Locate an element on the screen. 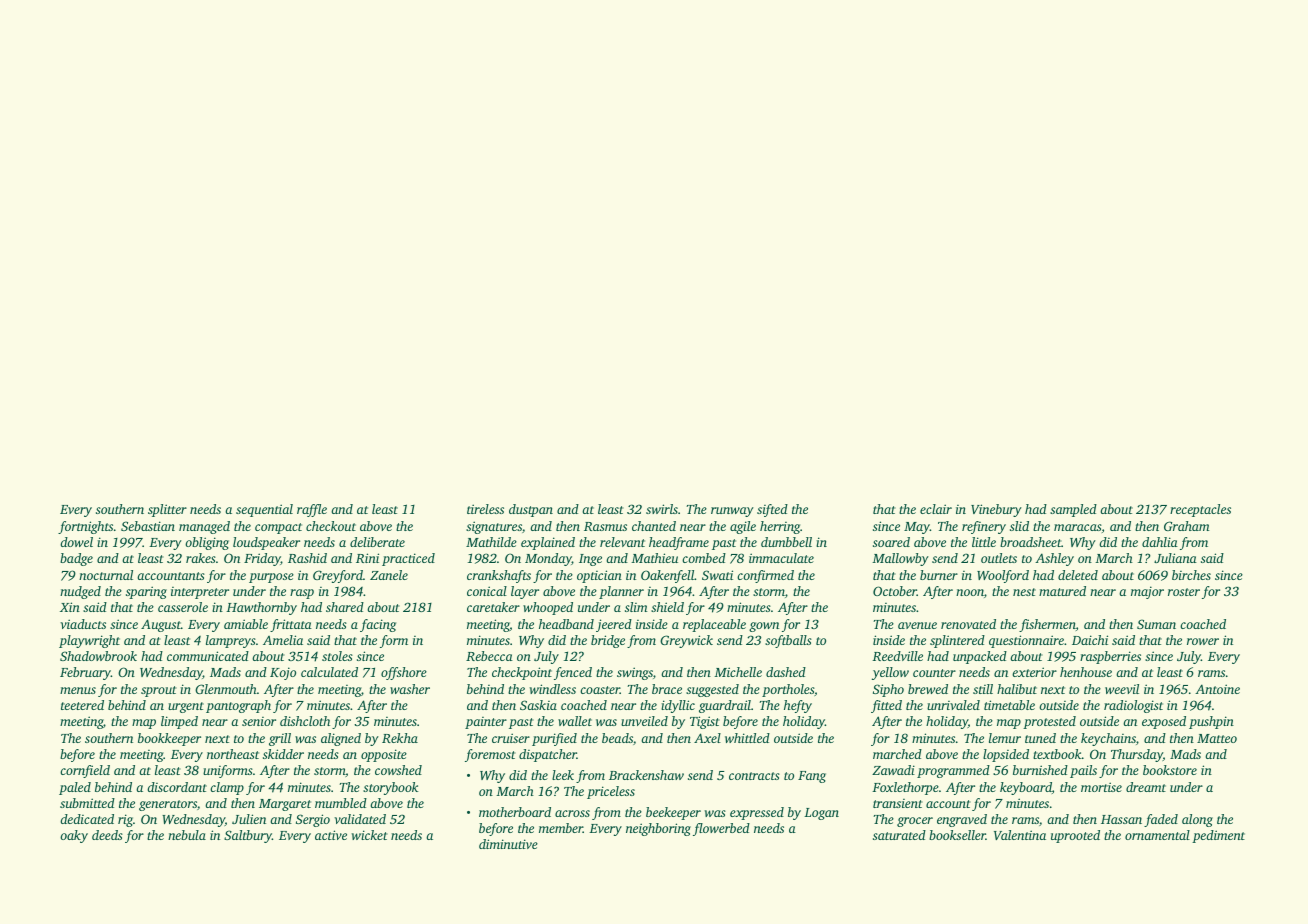 This screenshot has height=924, width=1308. little is located at coordinates (984, 542).
